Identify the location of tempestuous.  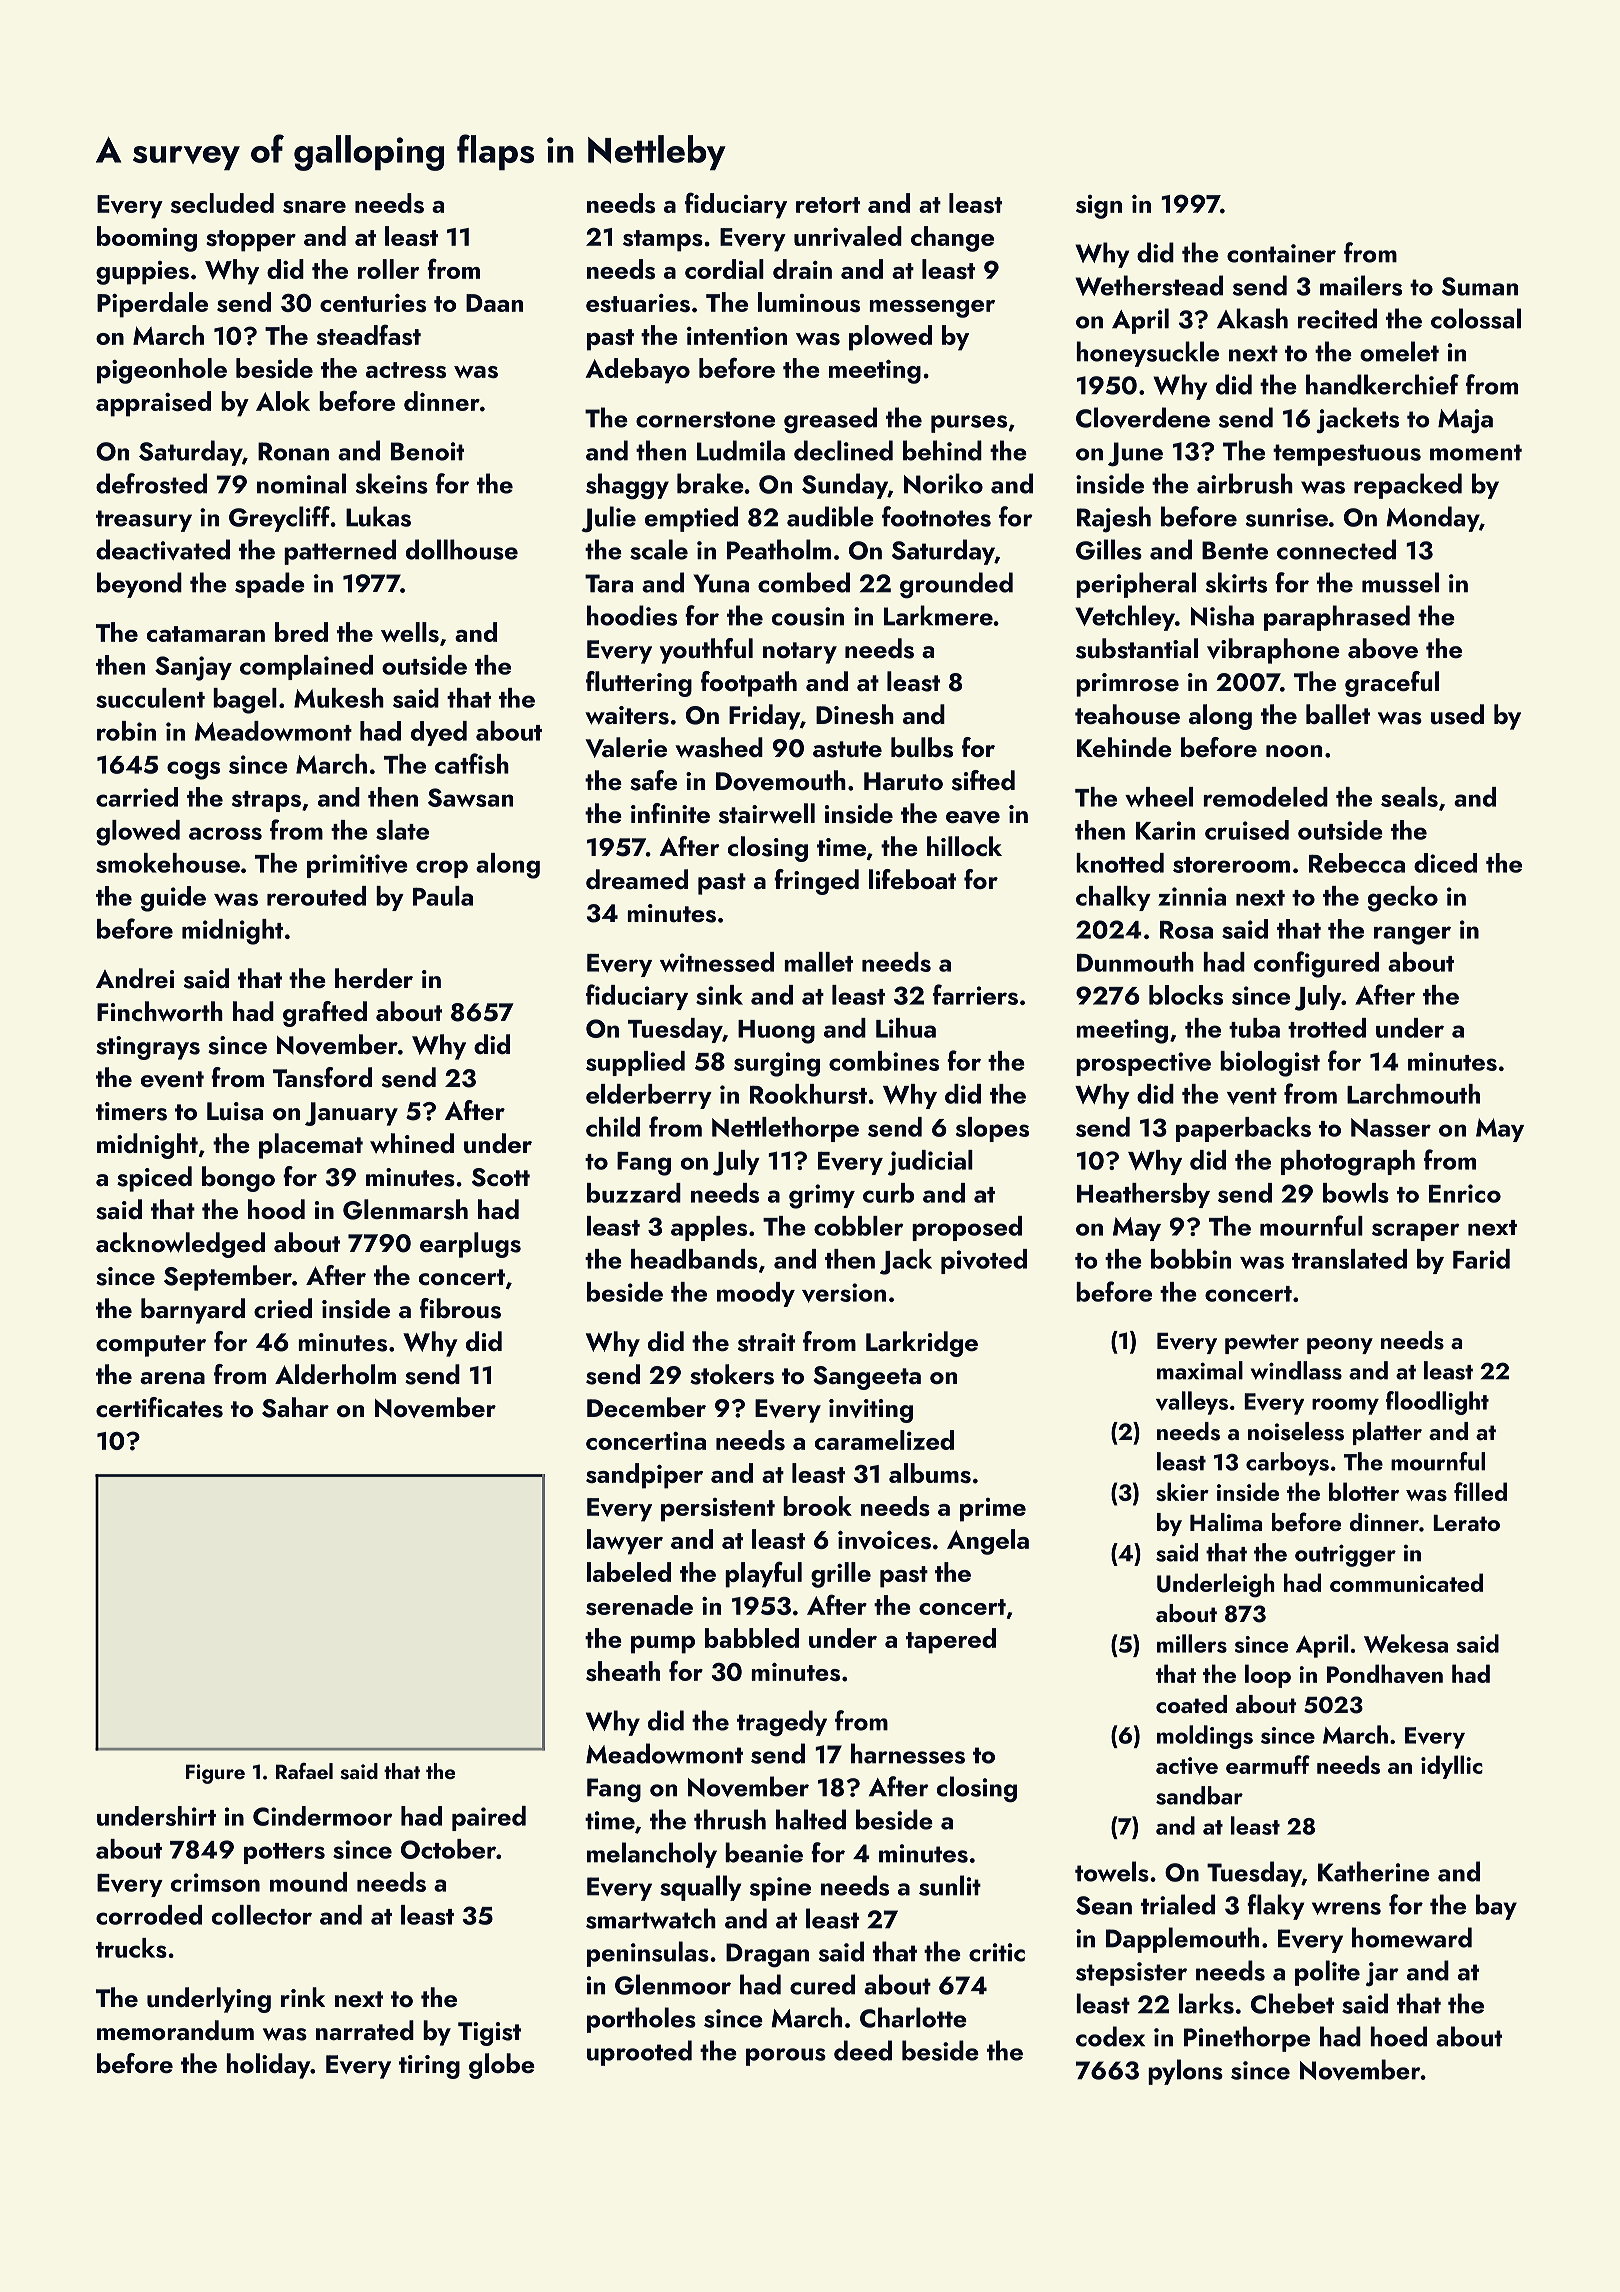
(1347, 455).
